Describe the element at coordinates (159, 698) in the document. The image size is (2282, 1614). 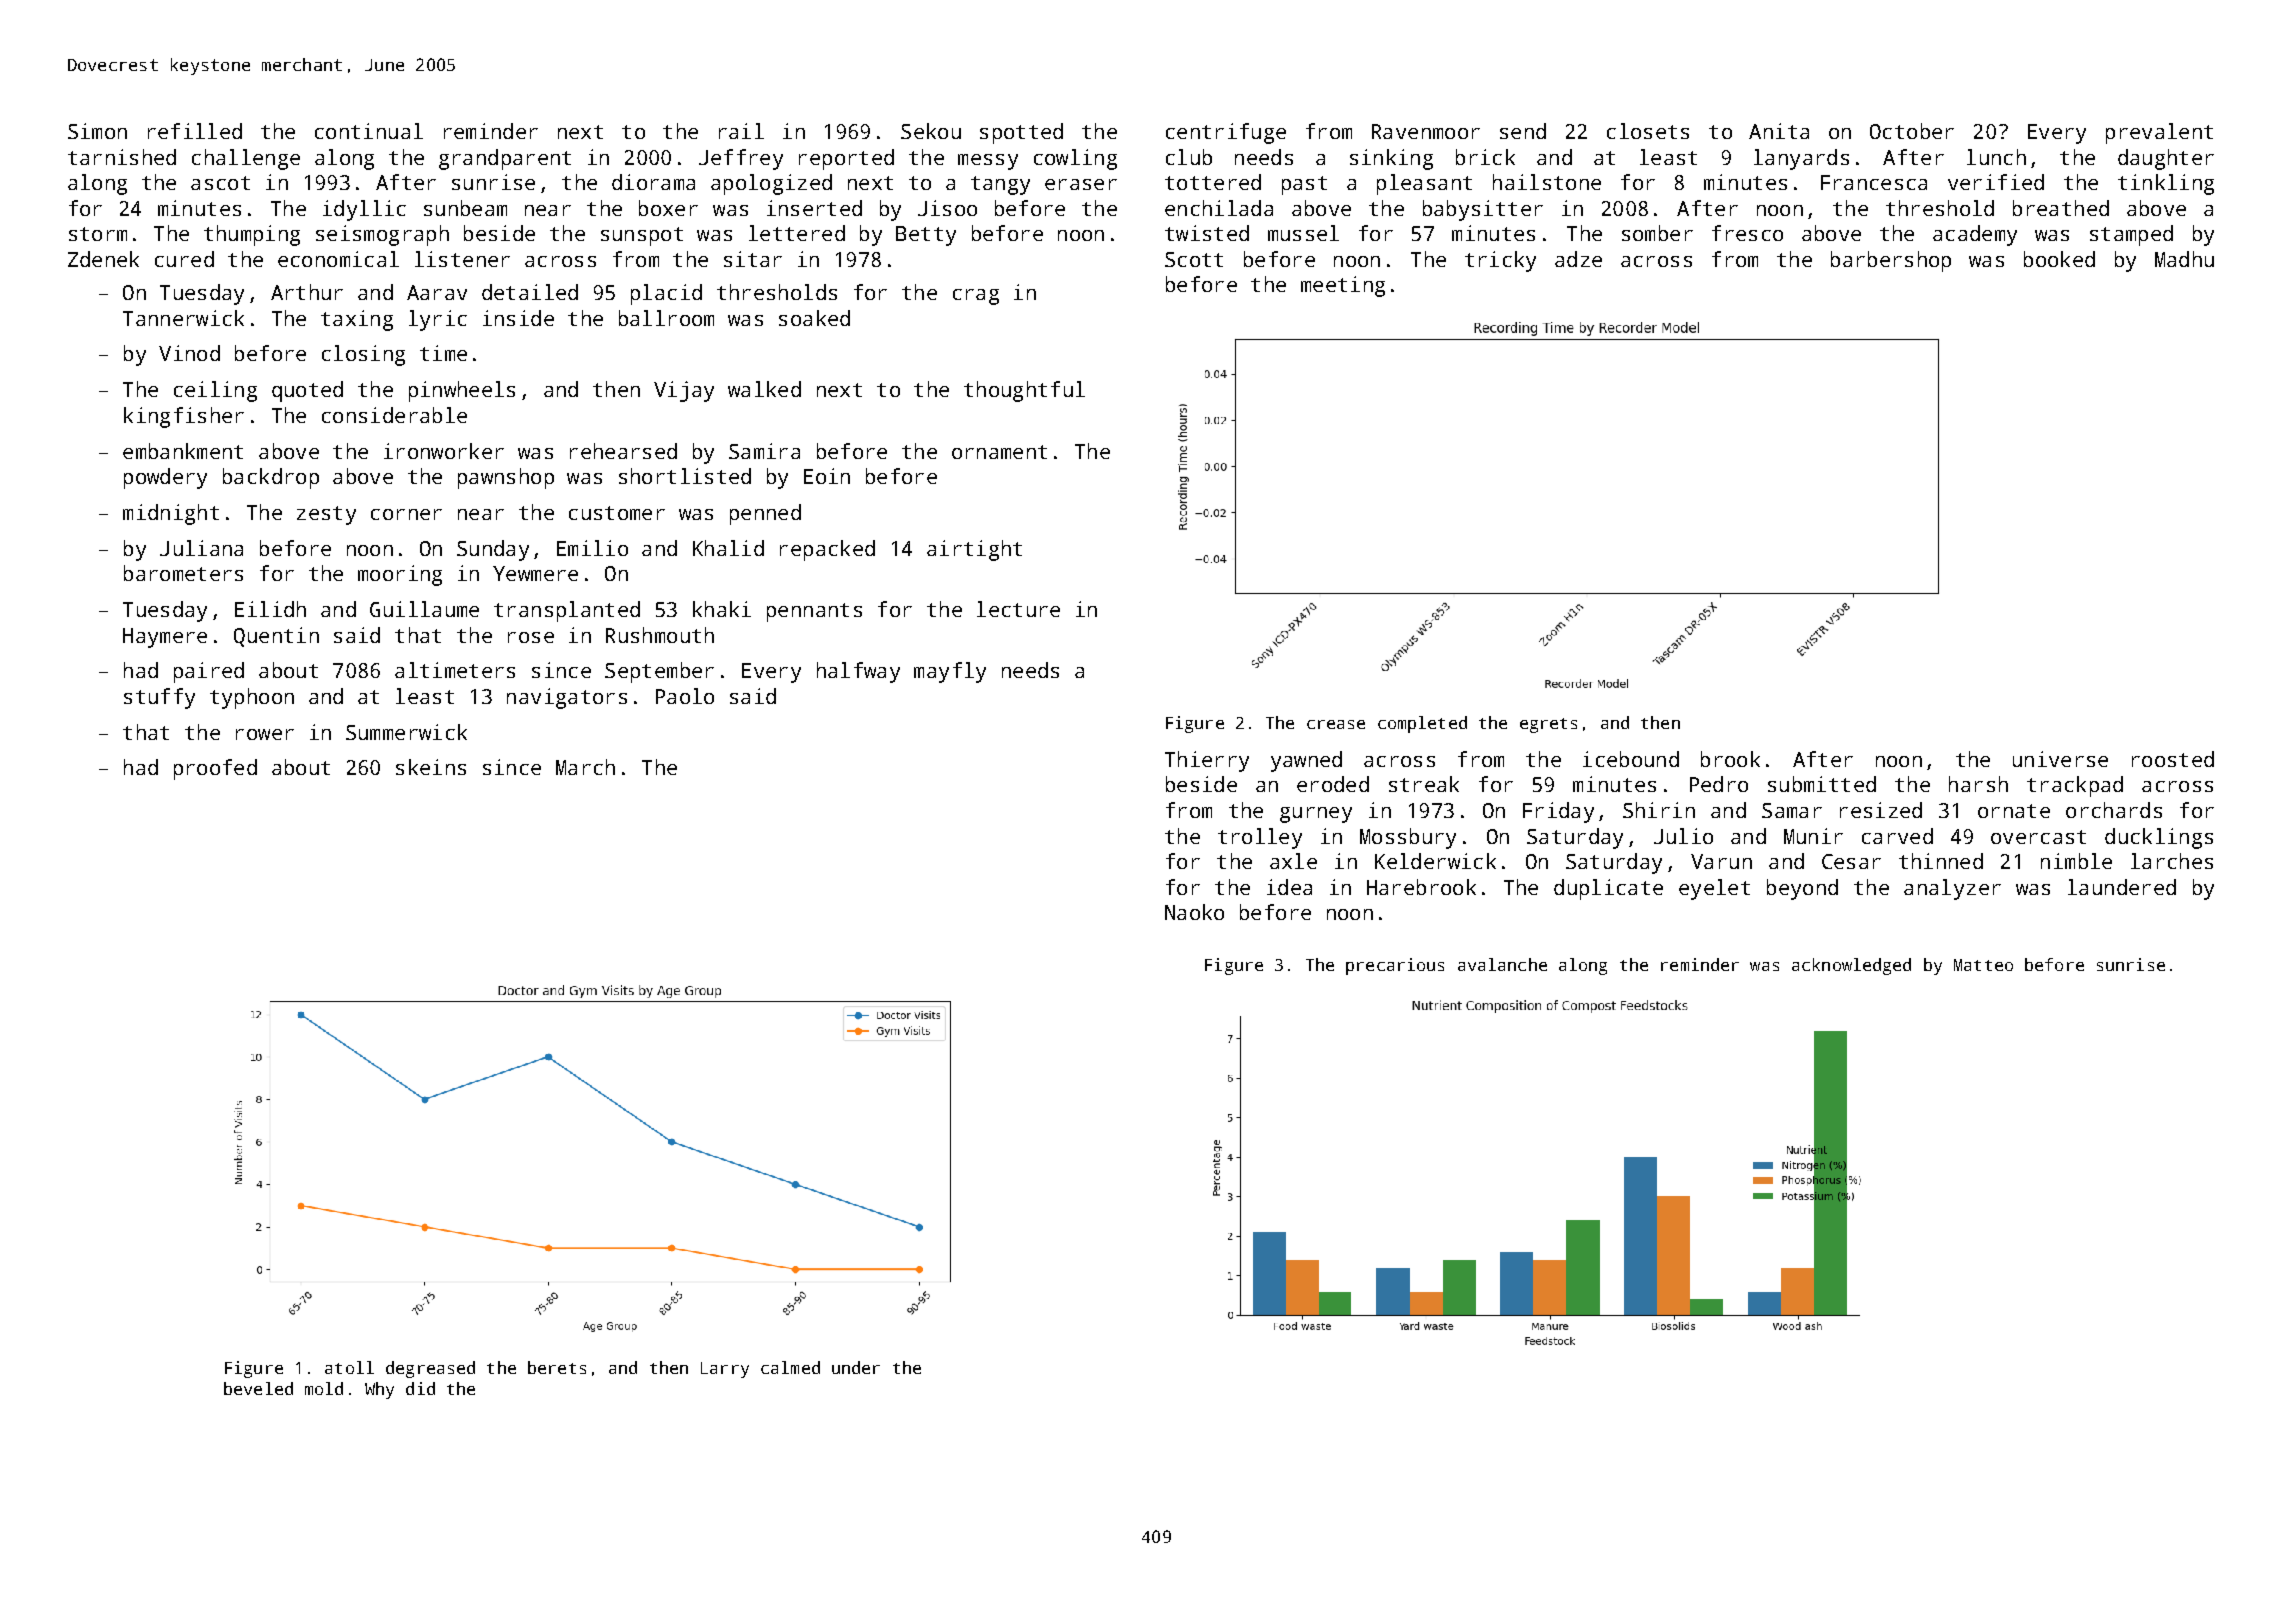
I see `stuffy` at that location.
